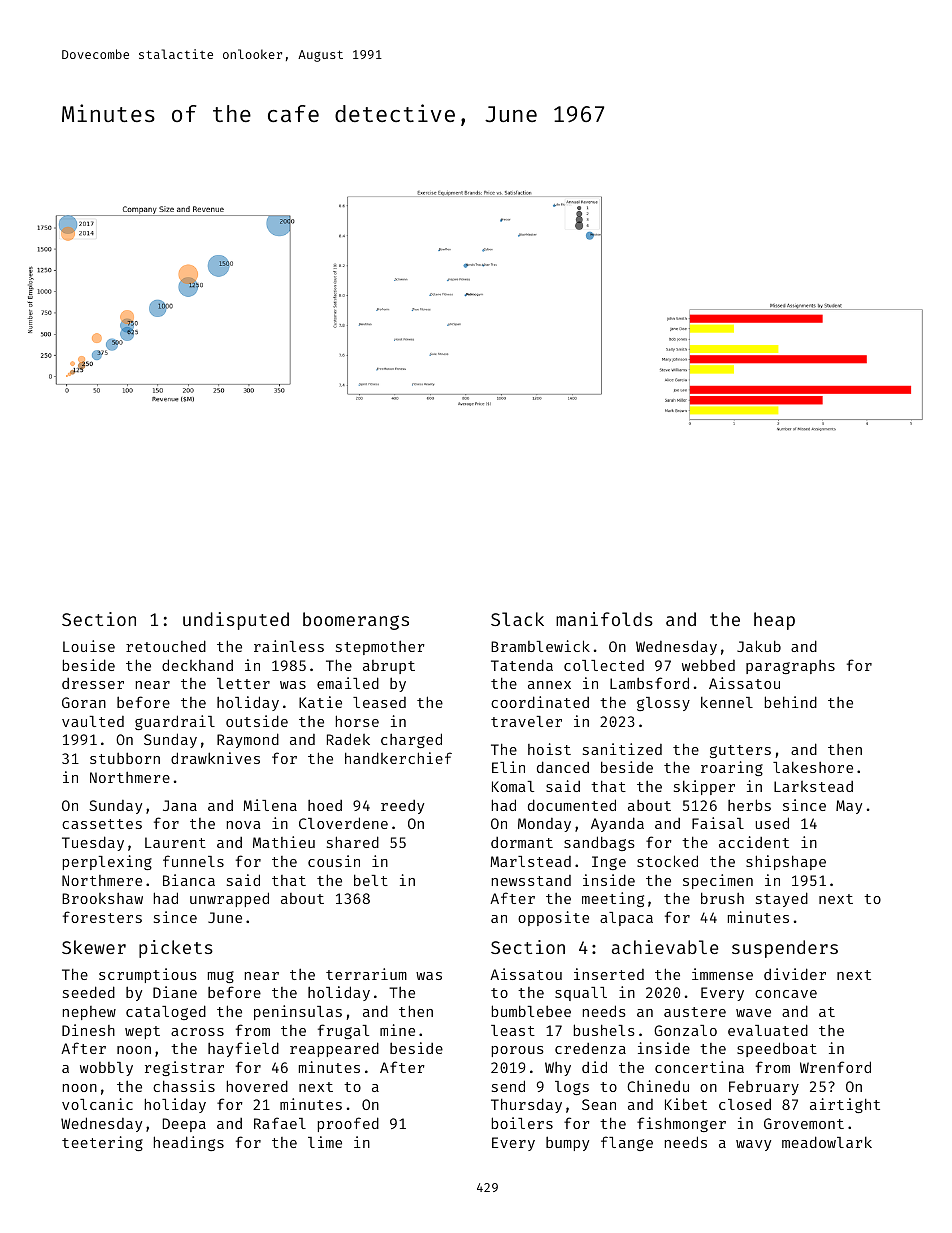 Image resolution: width=952 pixels, height=1233 pixels. I want to click on gutters, so click(740, 751).
